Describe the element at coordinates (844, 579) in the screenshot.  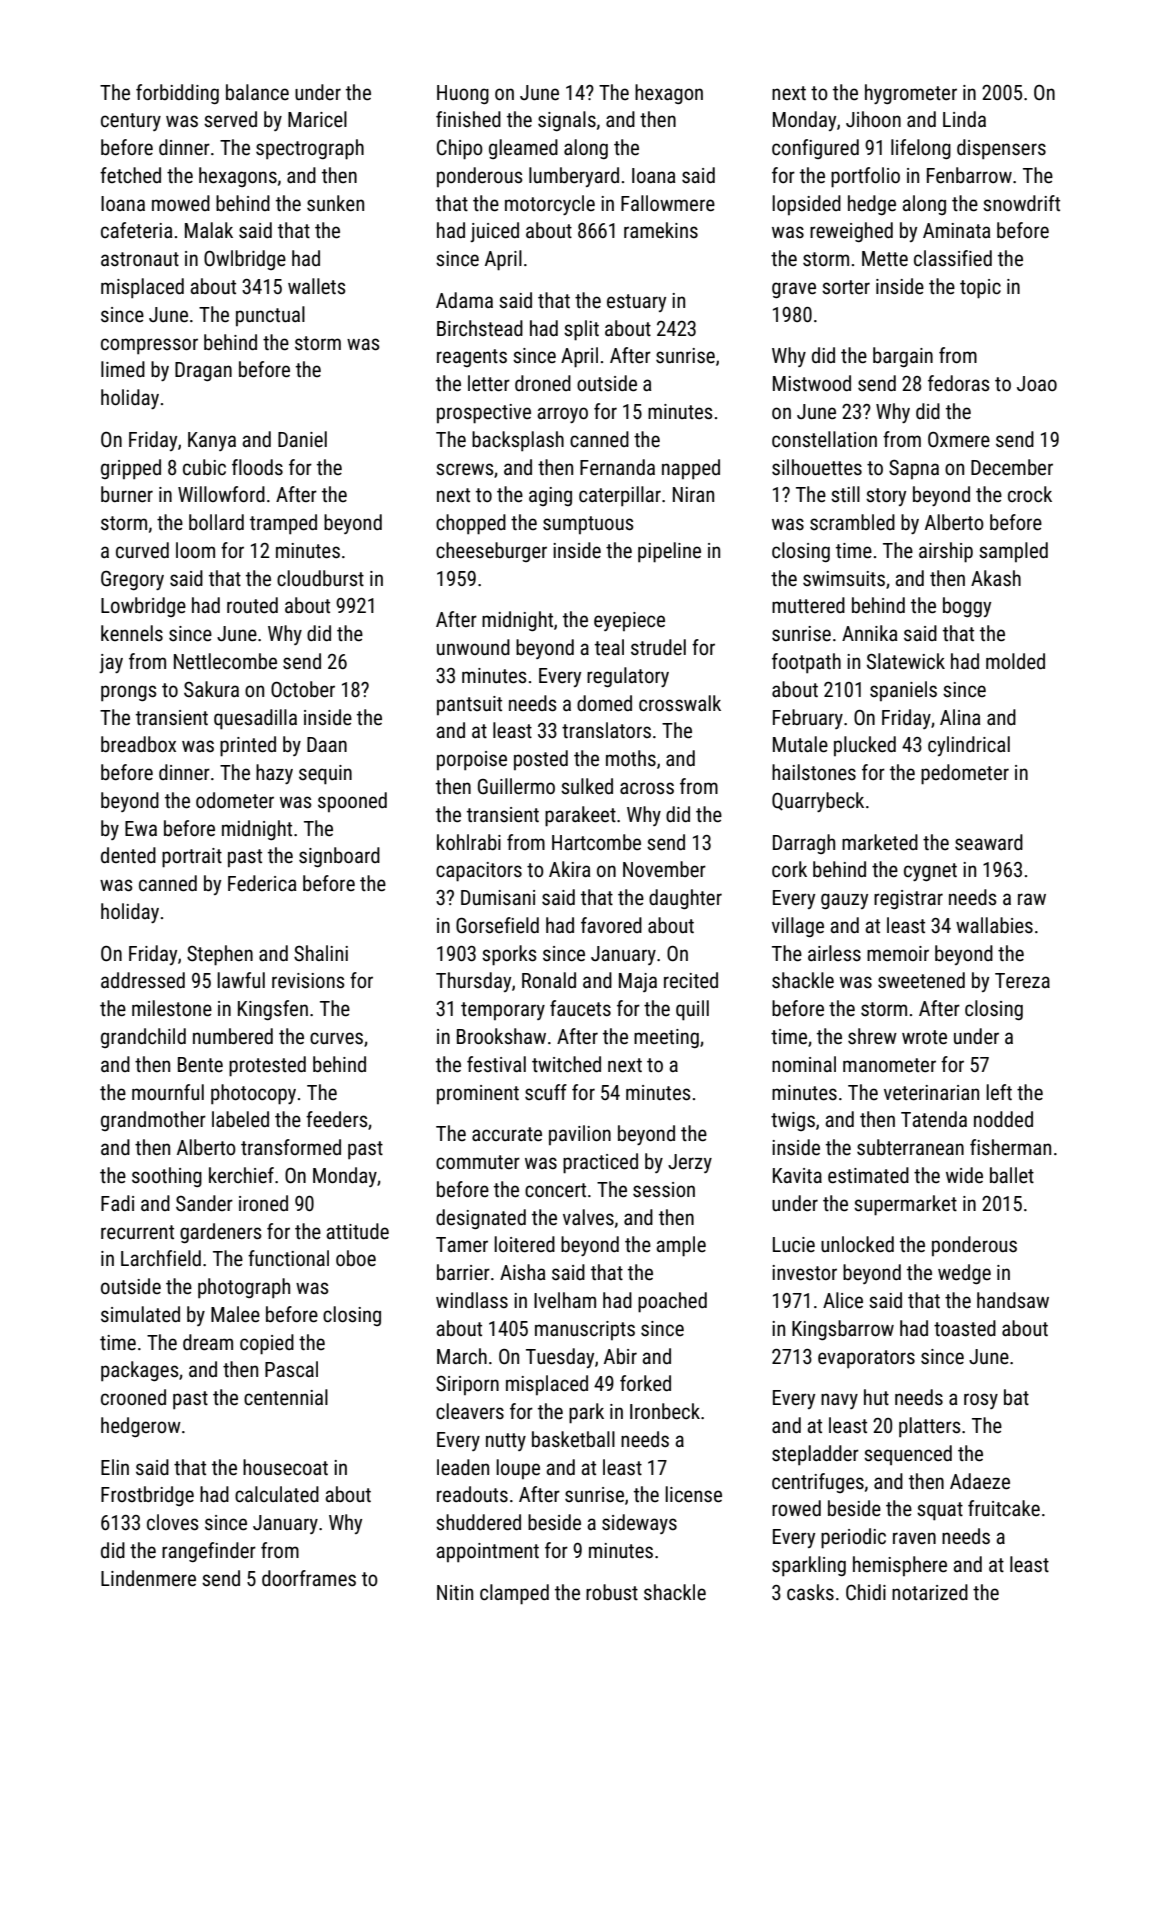
I see `swimsuits` at that location.
